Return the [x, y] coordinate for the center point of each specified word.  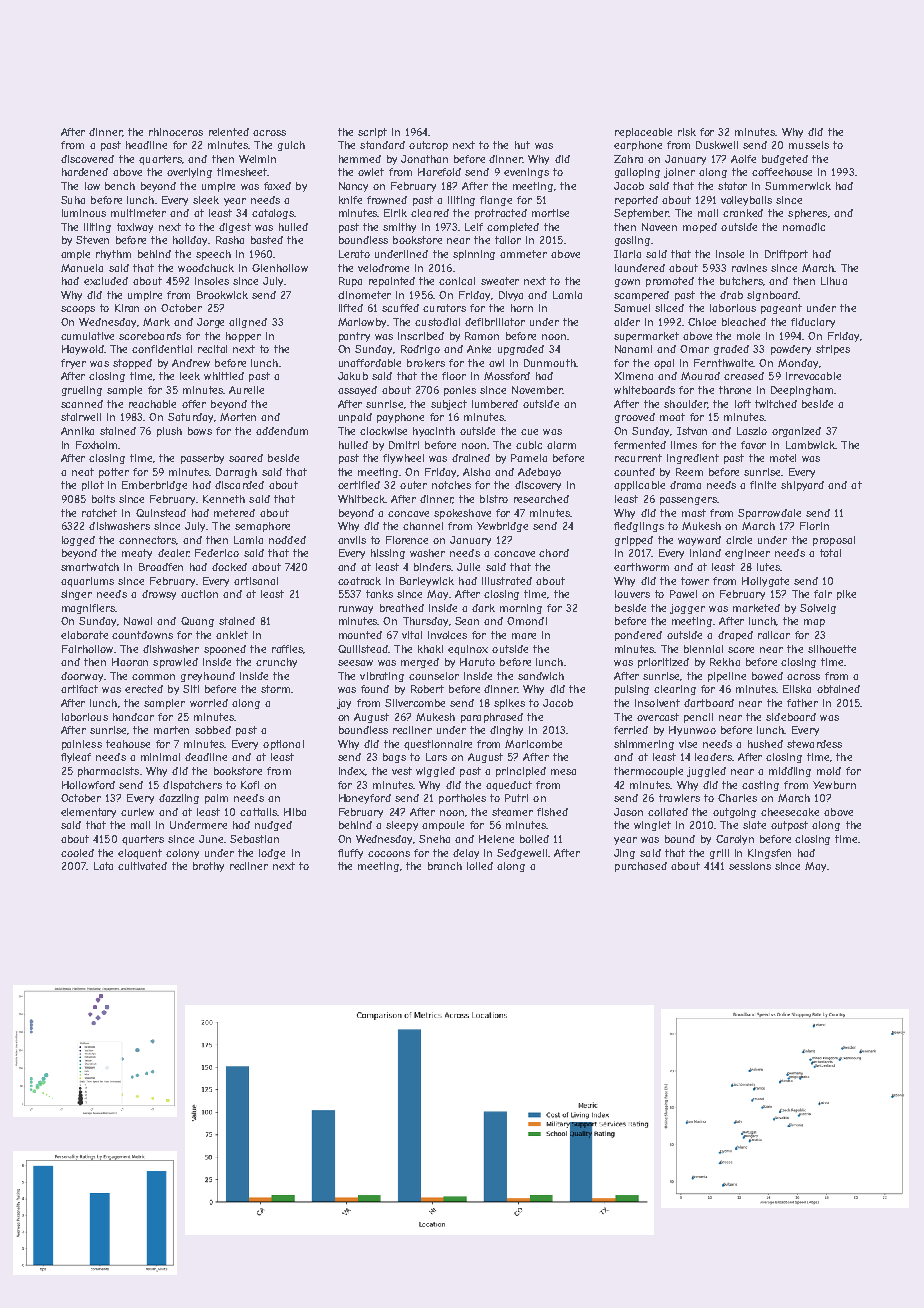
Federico [217, 553]
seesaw [355, 663]
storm [275, 689]
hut [522, 145]
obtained [838, 689]
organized [796, 432]
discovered [87, 159]
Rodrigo [420, 350]
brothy [208, 867]
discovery [538, 486]
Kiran [127, 308]
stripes [833, 350]
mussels [809, 145]
